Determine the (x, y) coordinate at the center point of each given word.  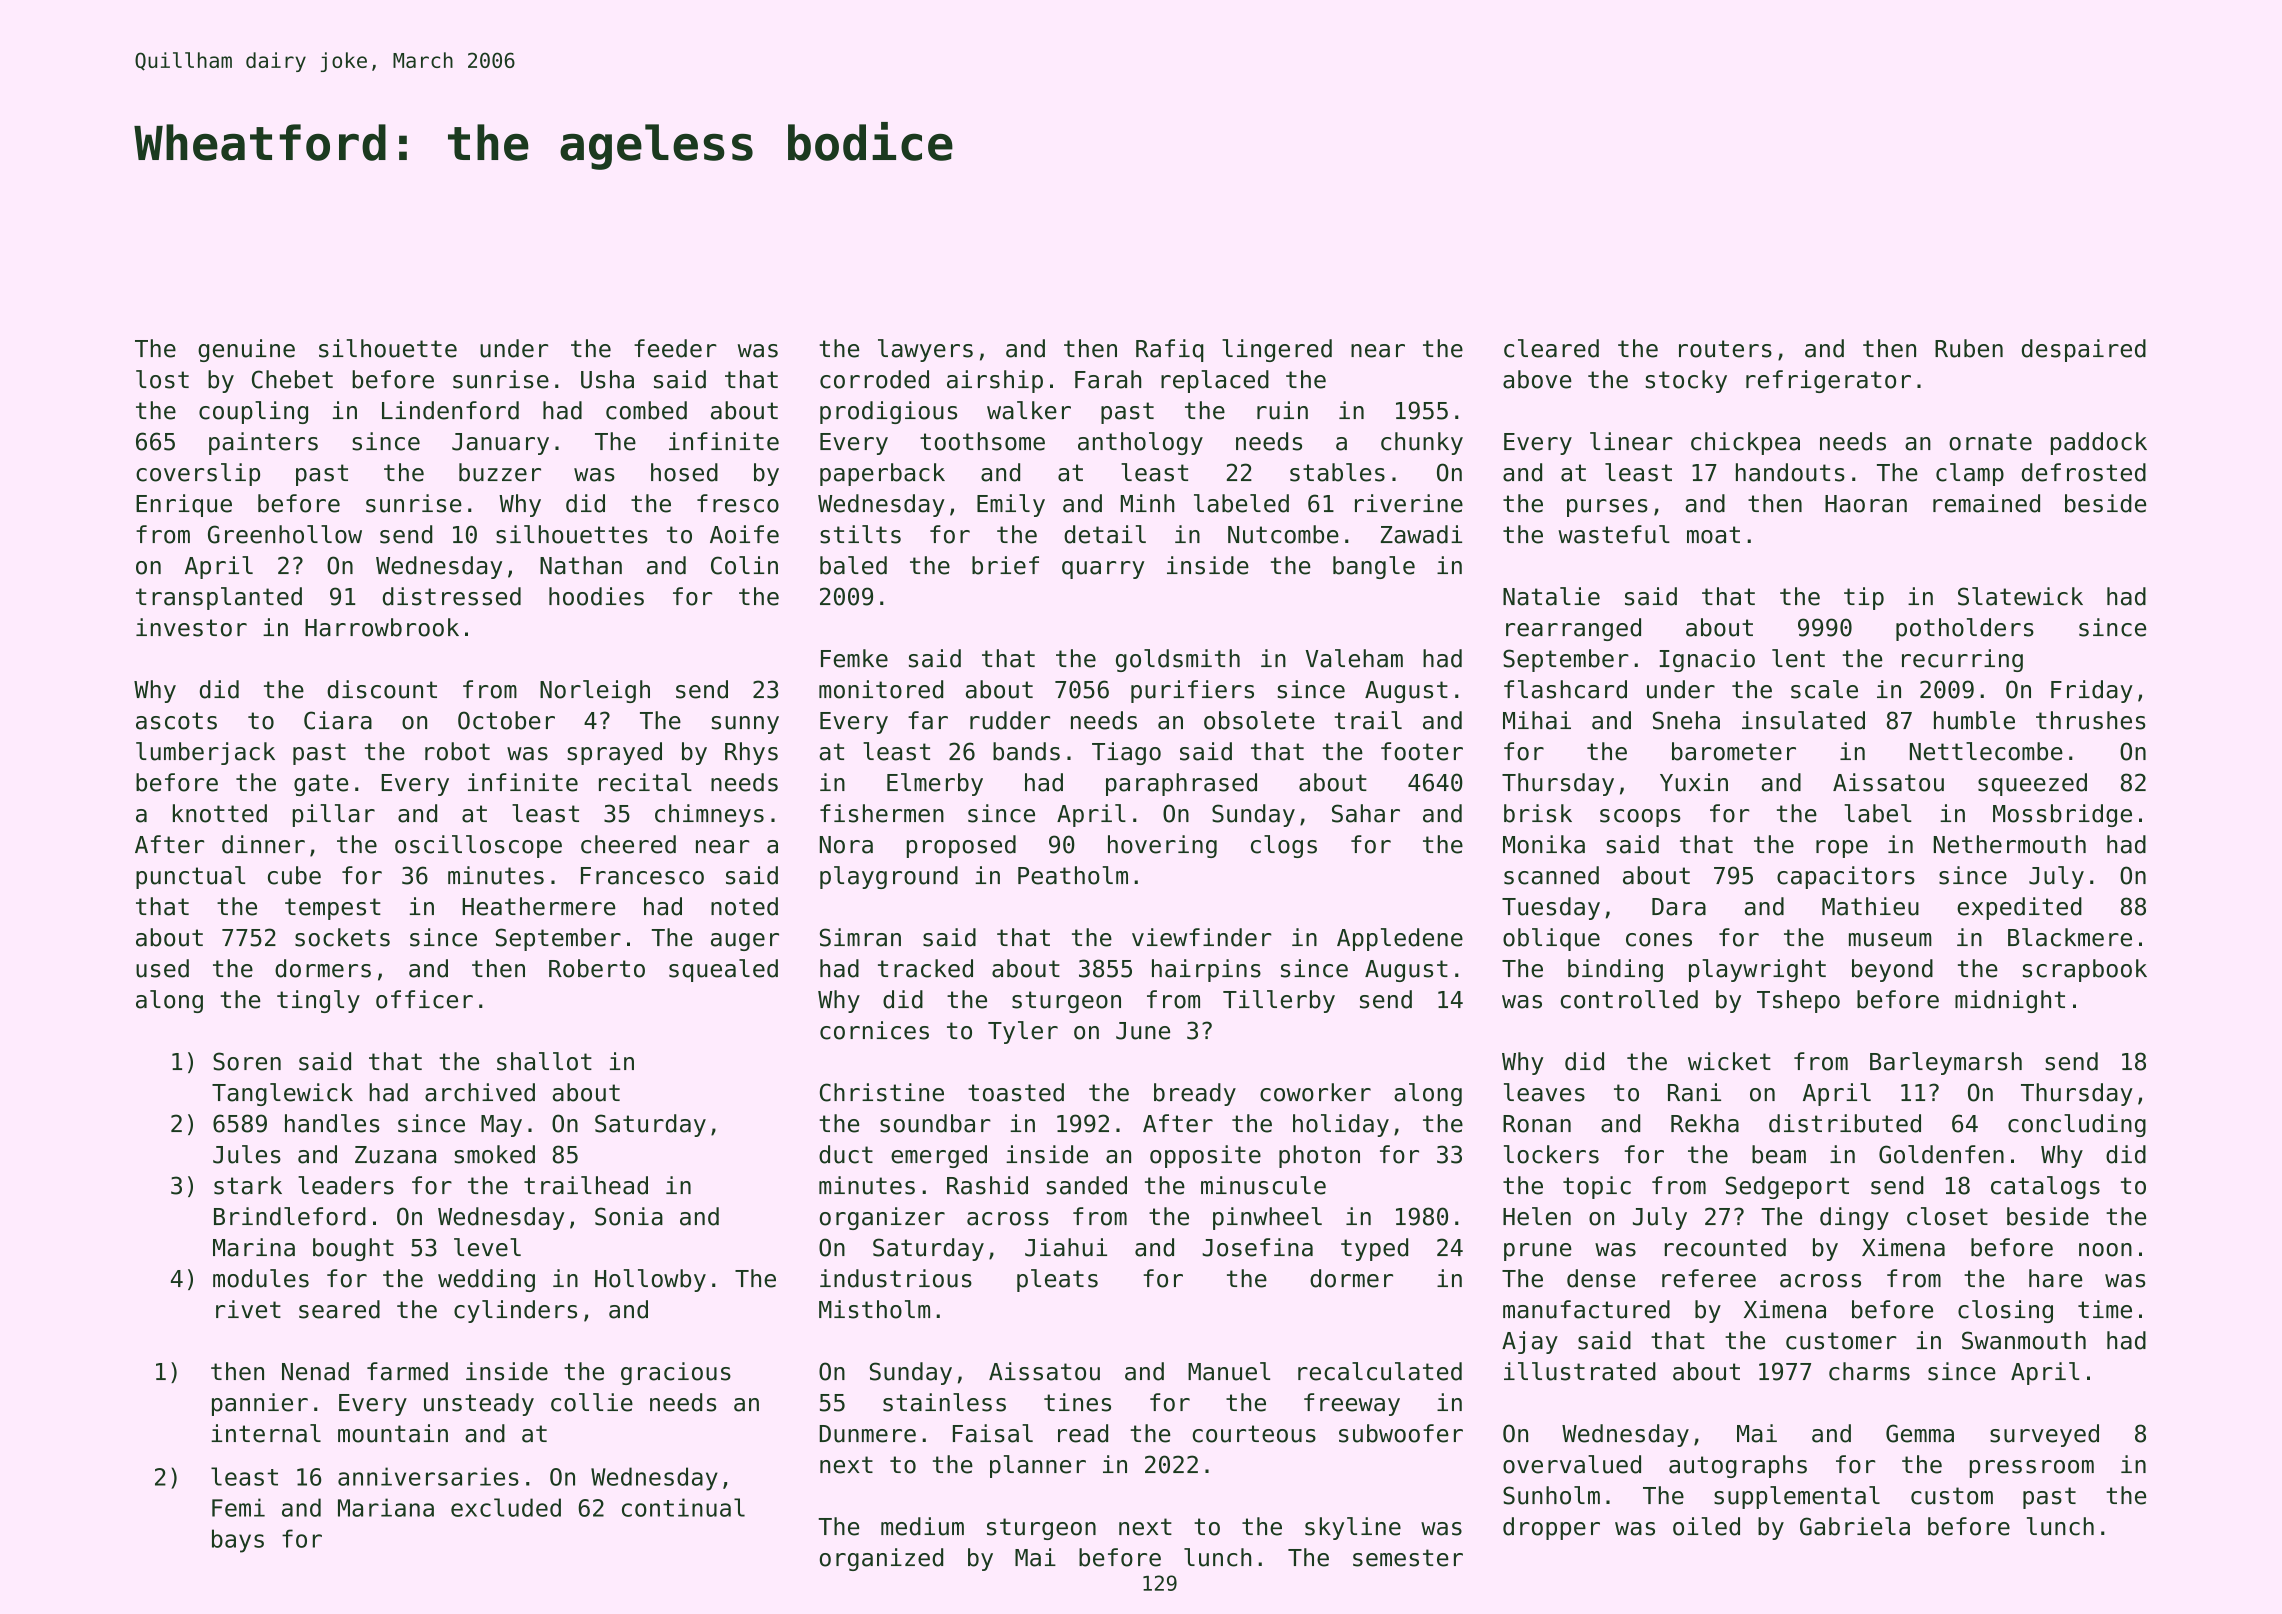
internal (266, 1433)
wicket (1729, 1061)
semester (1408, 1558)
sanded (1087, 1185)
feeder (675, 348)
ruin (1282, 410)
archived (480, 1092)
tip (1864, 598)
